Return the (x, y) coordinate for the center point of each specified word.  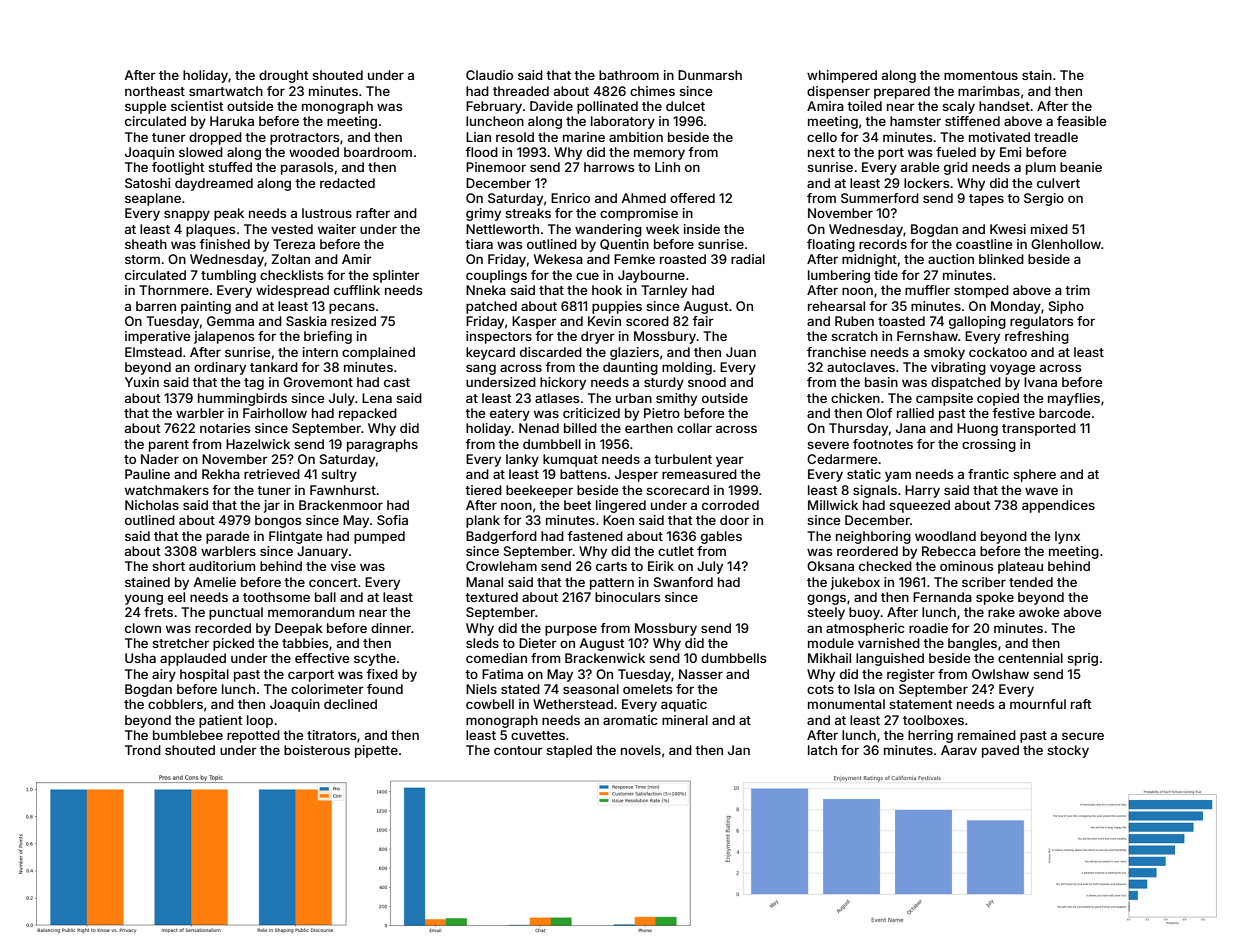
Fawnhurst (343, 490)
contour (518, 750)
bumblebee (188, 735)
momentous (981, 75)
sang (481, 369)
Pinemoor (496, 167)
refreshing (1037, 337)
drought (283, 76)
